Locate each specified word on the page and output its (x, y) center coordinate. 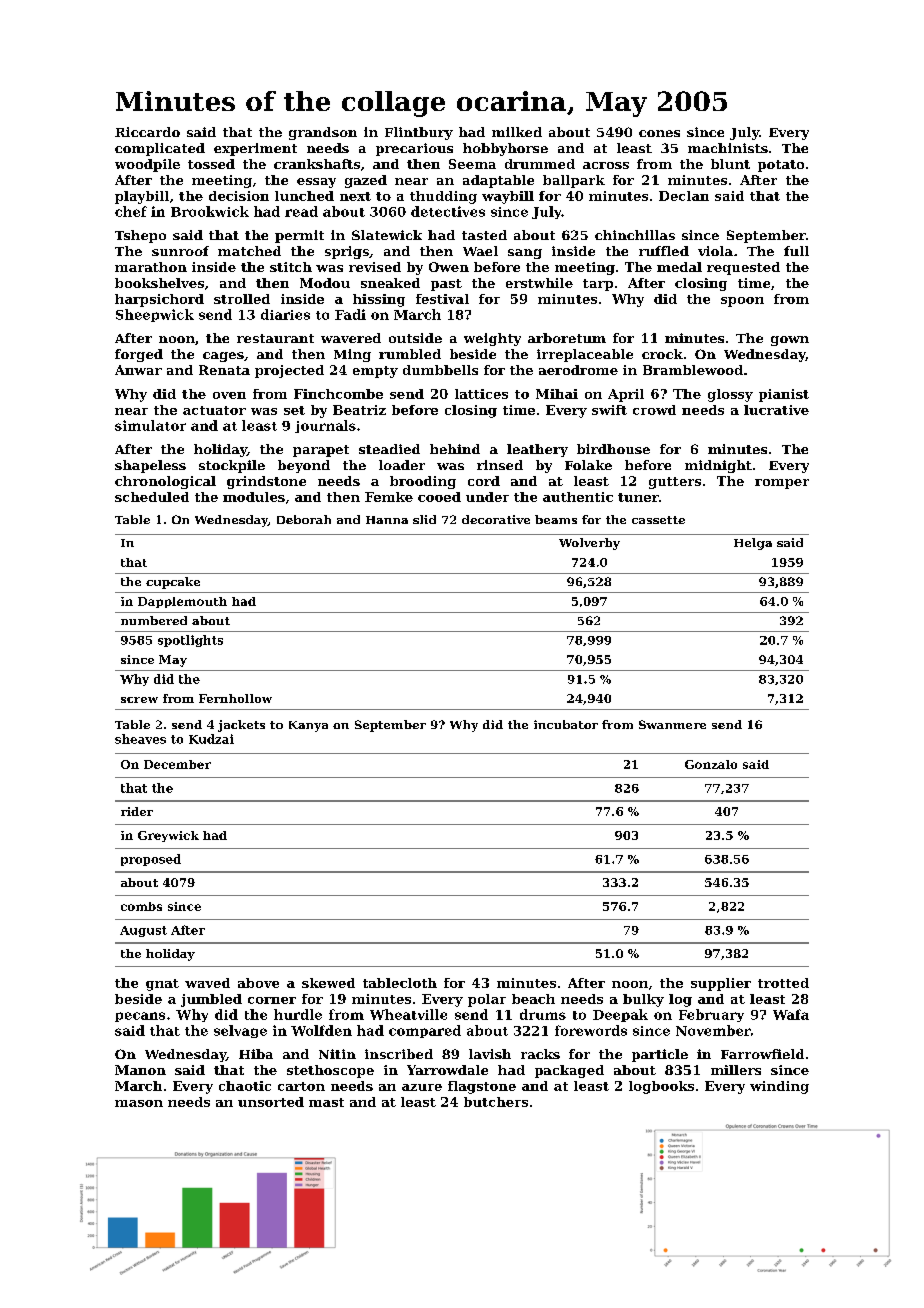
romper (782, 484)
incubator (566, 724)
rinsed (500, 465)
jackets (241, 726)
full (796, 251)
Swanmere (672, 724)
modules (254, 497)
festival (442, 299)
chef (131, 211)
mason (139, 1103)
